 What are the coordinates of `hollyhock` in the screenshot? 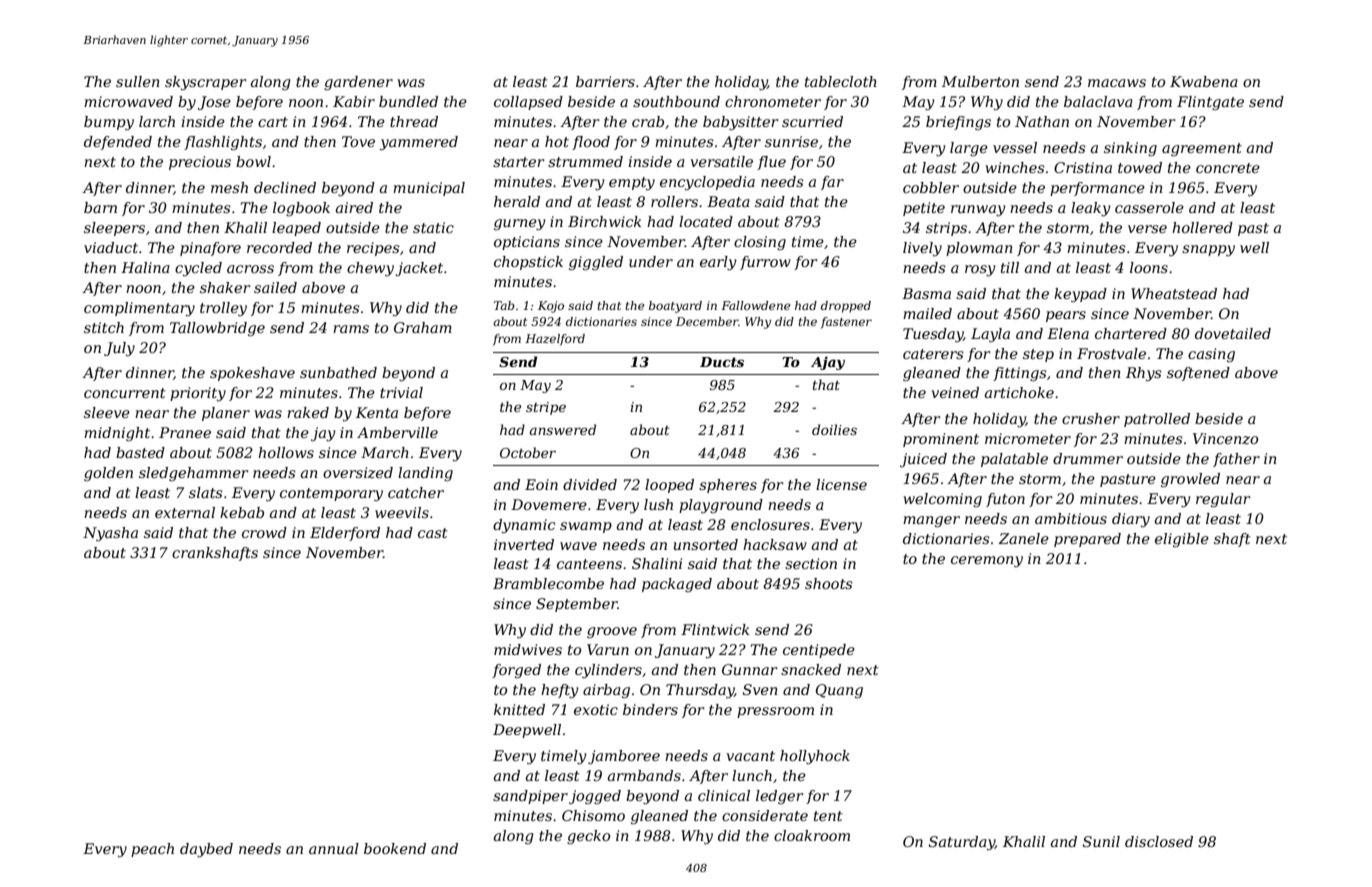 It's located at (815, 757).
